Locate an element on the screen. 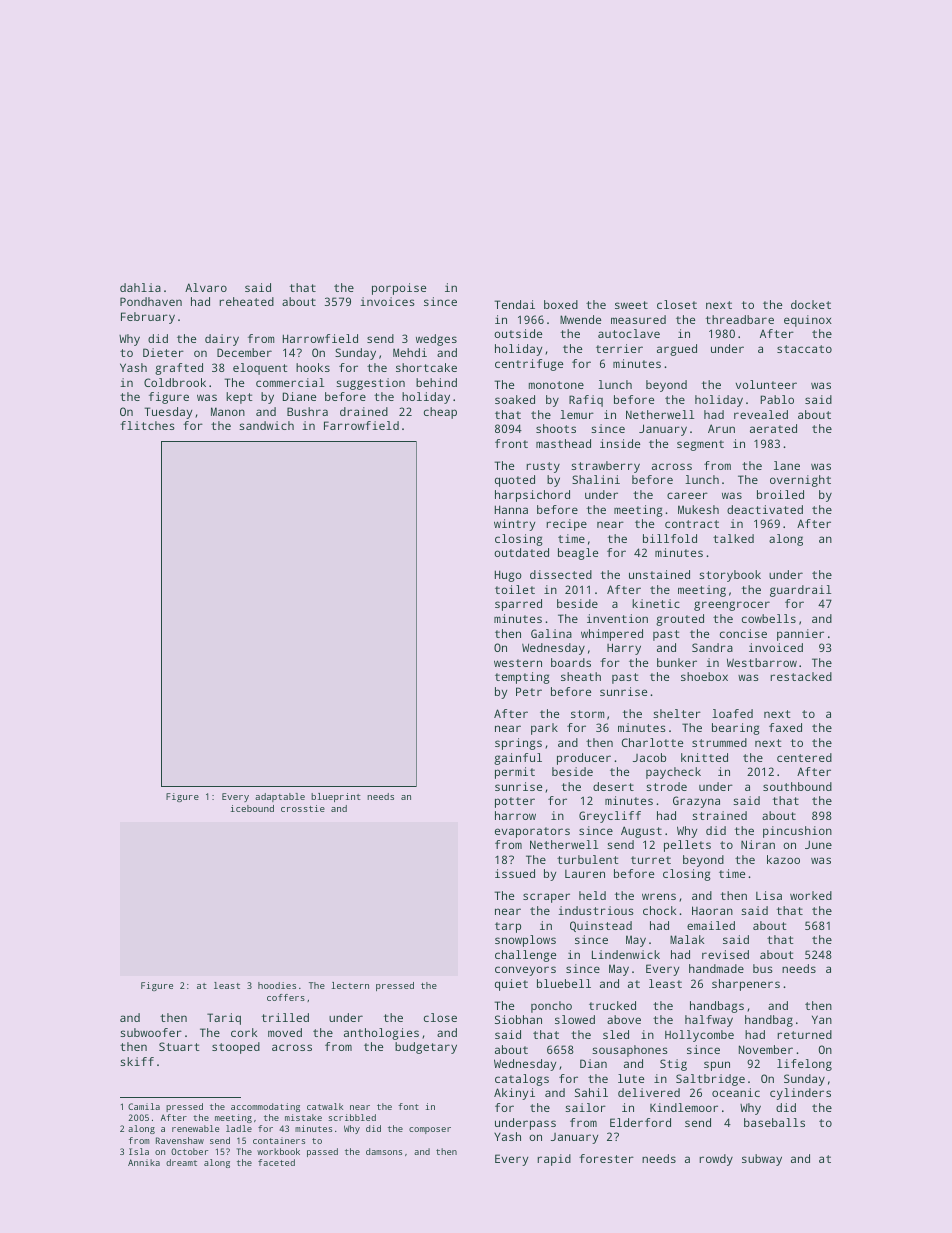 This screenshot has height=1233, width=952. dahlia is located at coordinates (140, 287).
